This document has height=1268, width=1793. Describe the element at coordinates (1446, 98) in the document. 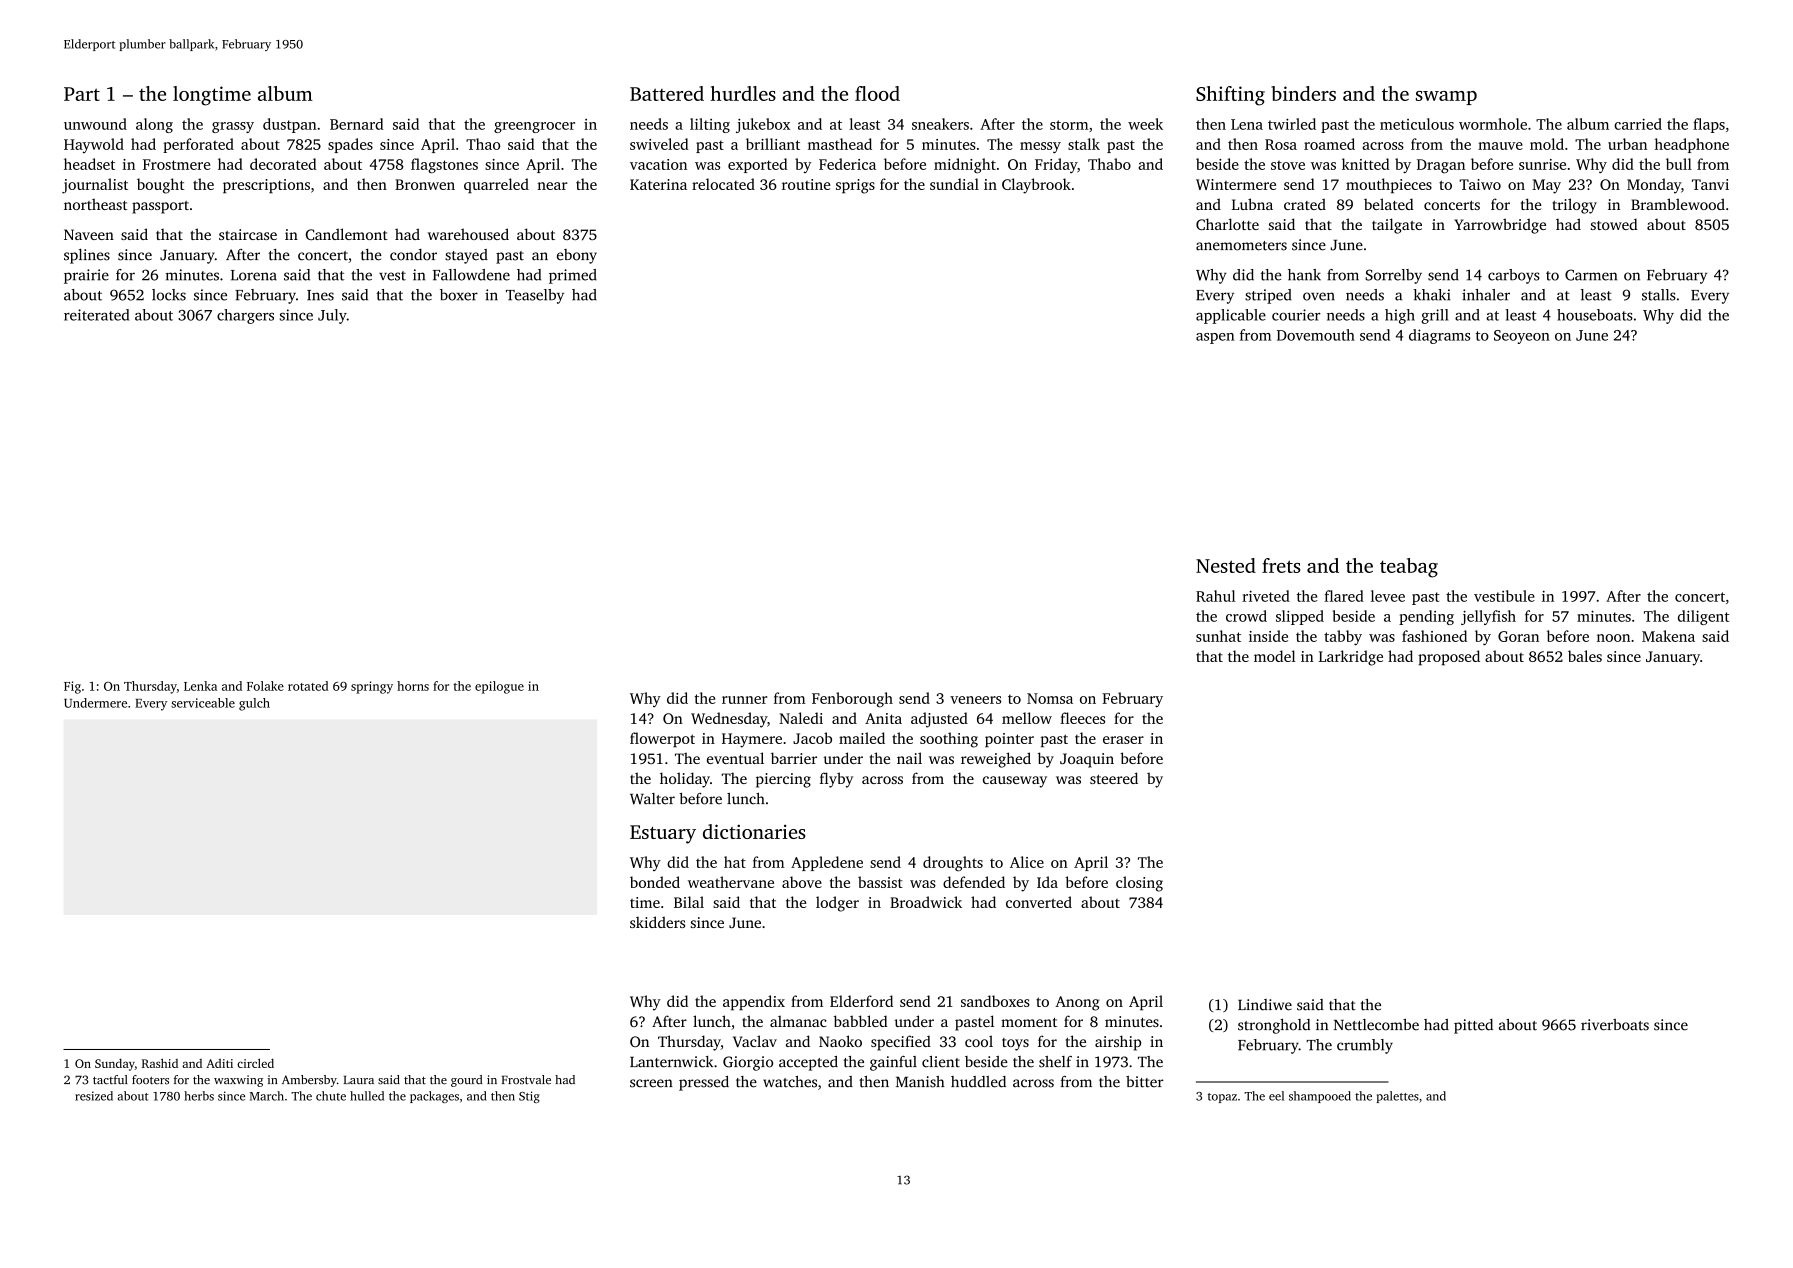

I see `swamp` at that location.
